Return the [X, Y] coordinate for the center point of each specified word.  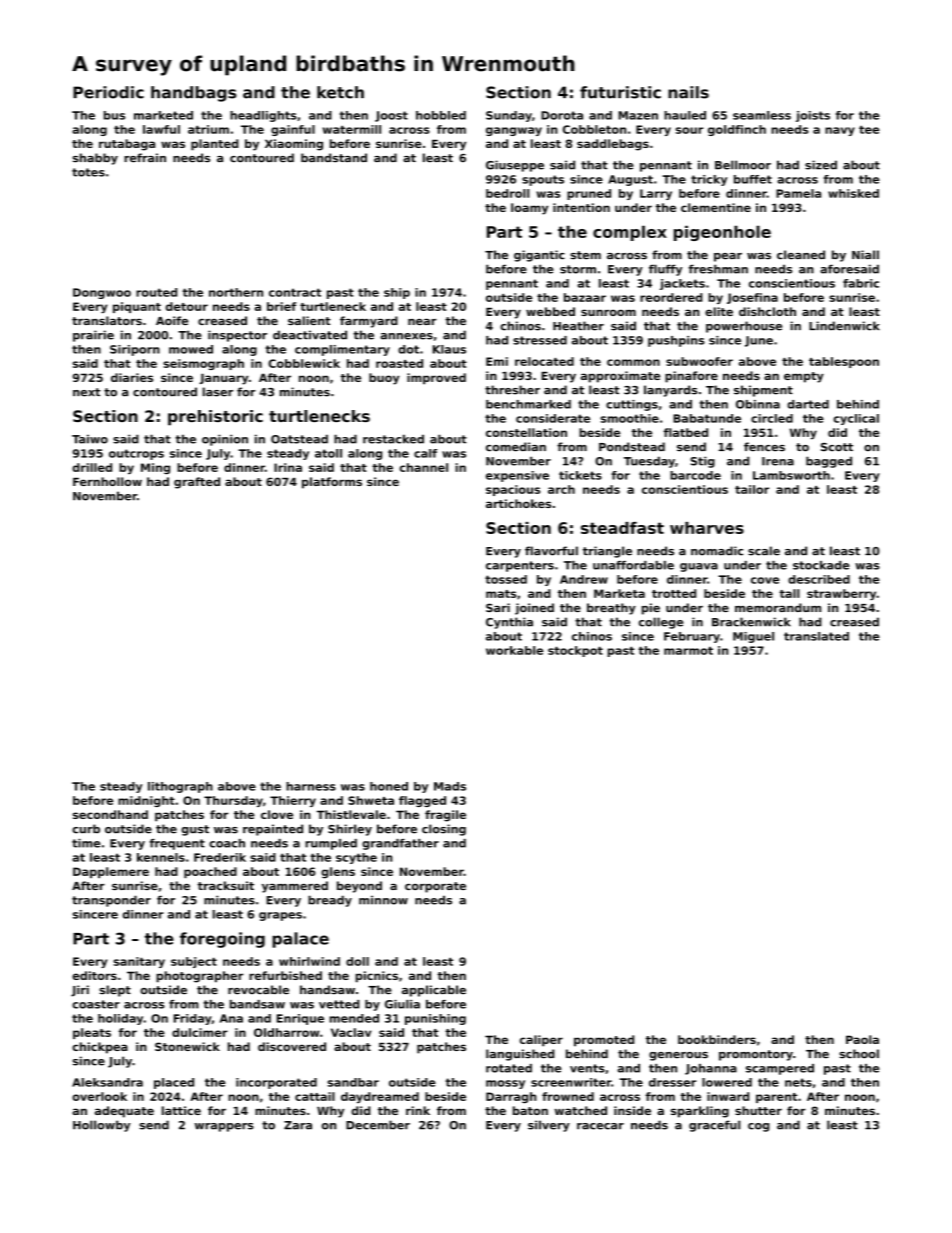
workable [514, 650]
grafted [197, 483]
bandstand [334, 158]
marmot [688, 651]
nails [688, 92]
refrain [145, 158]
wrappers [224, 1127]
